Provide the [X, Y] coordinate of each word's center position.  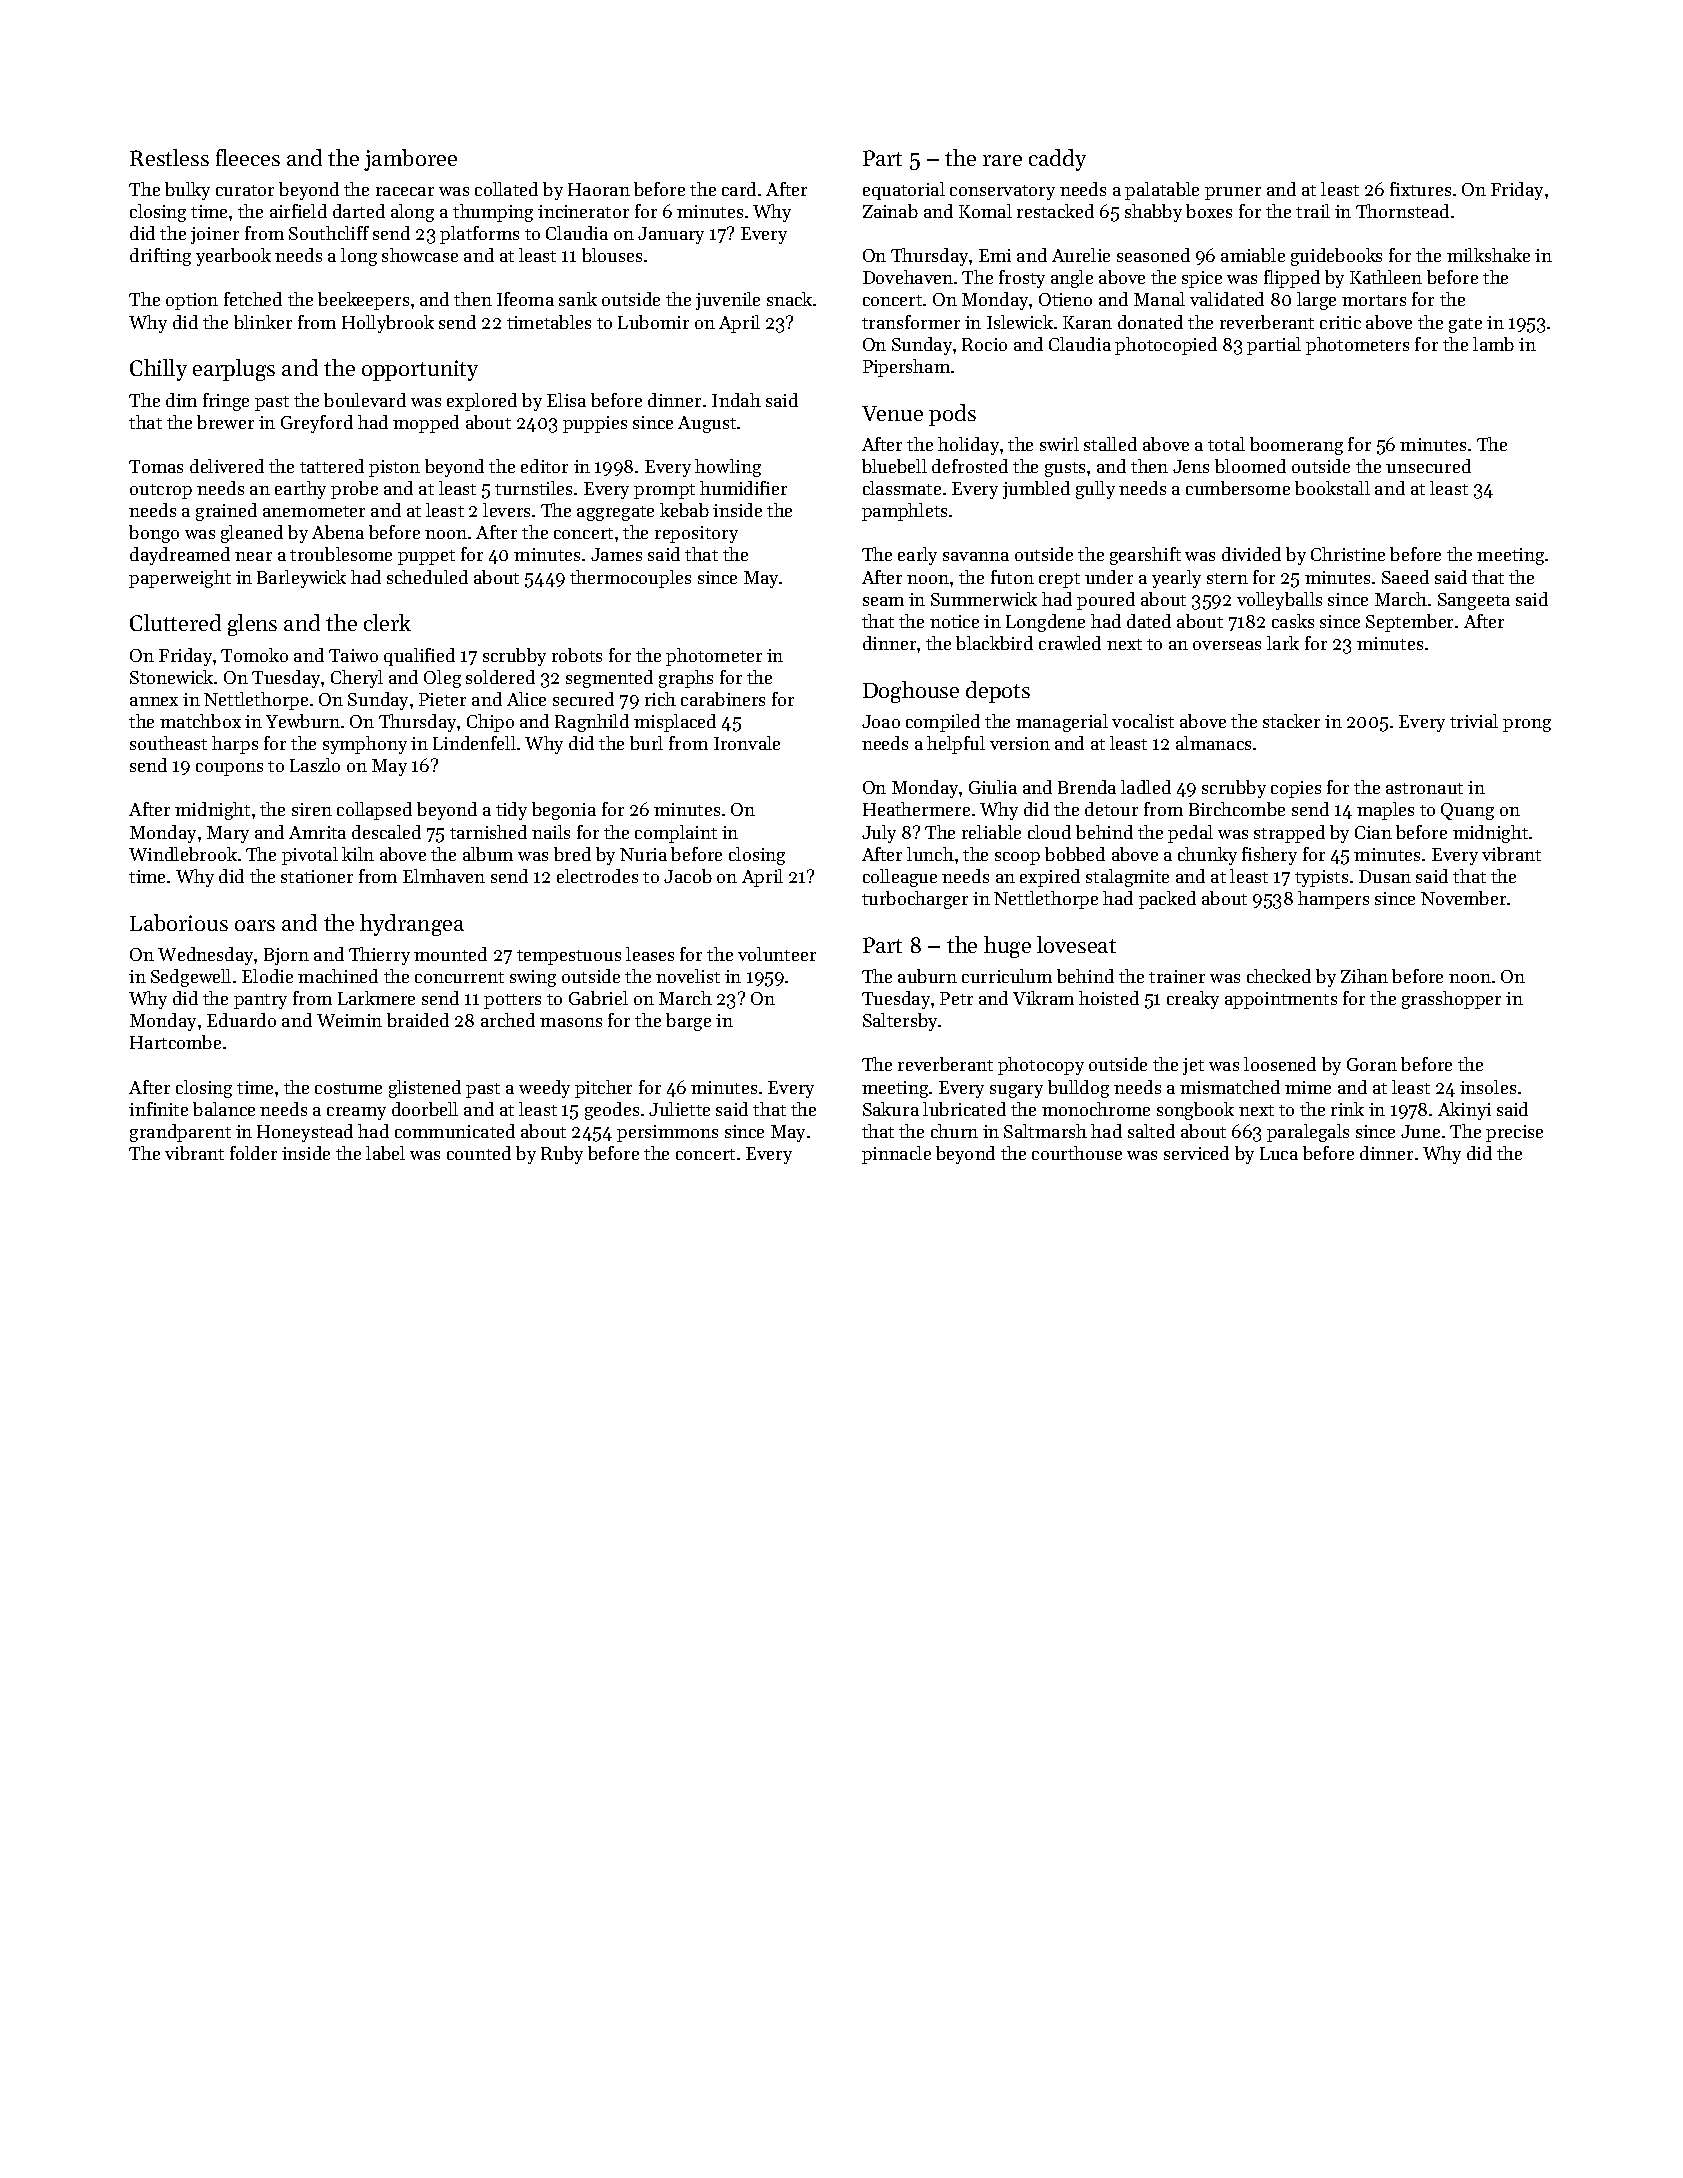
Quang [1467, 811]
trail [1313, 211]
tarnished [488, 832]
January [671, 235]
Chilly [158, 370]
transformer [911, 322]
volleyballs [1279, 601]
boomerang [1296, 446]
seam [883, 601]
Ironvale [747, 743]
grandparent [180, 1133]
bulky [187, 191]
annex [154, 701]
